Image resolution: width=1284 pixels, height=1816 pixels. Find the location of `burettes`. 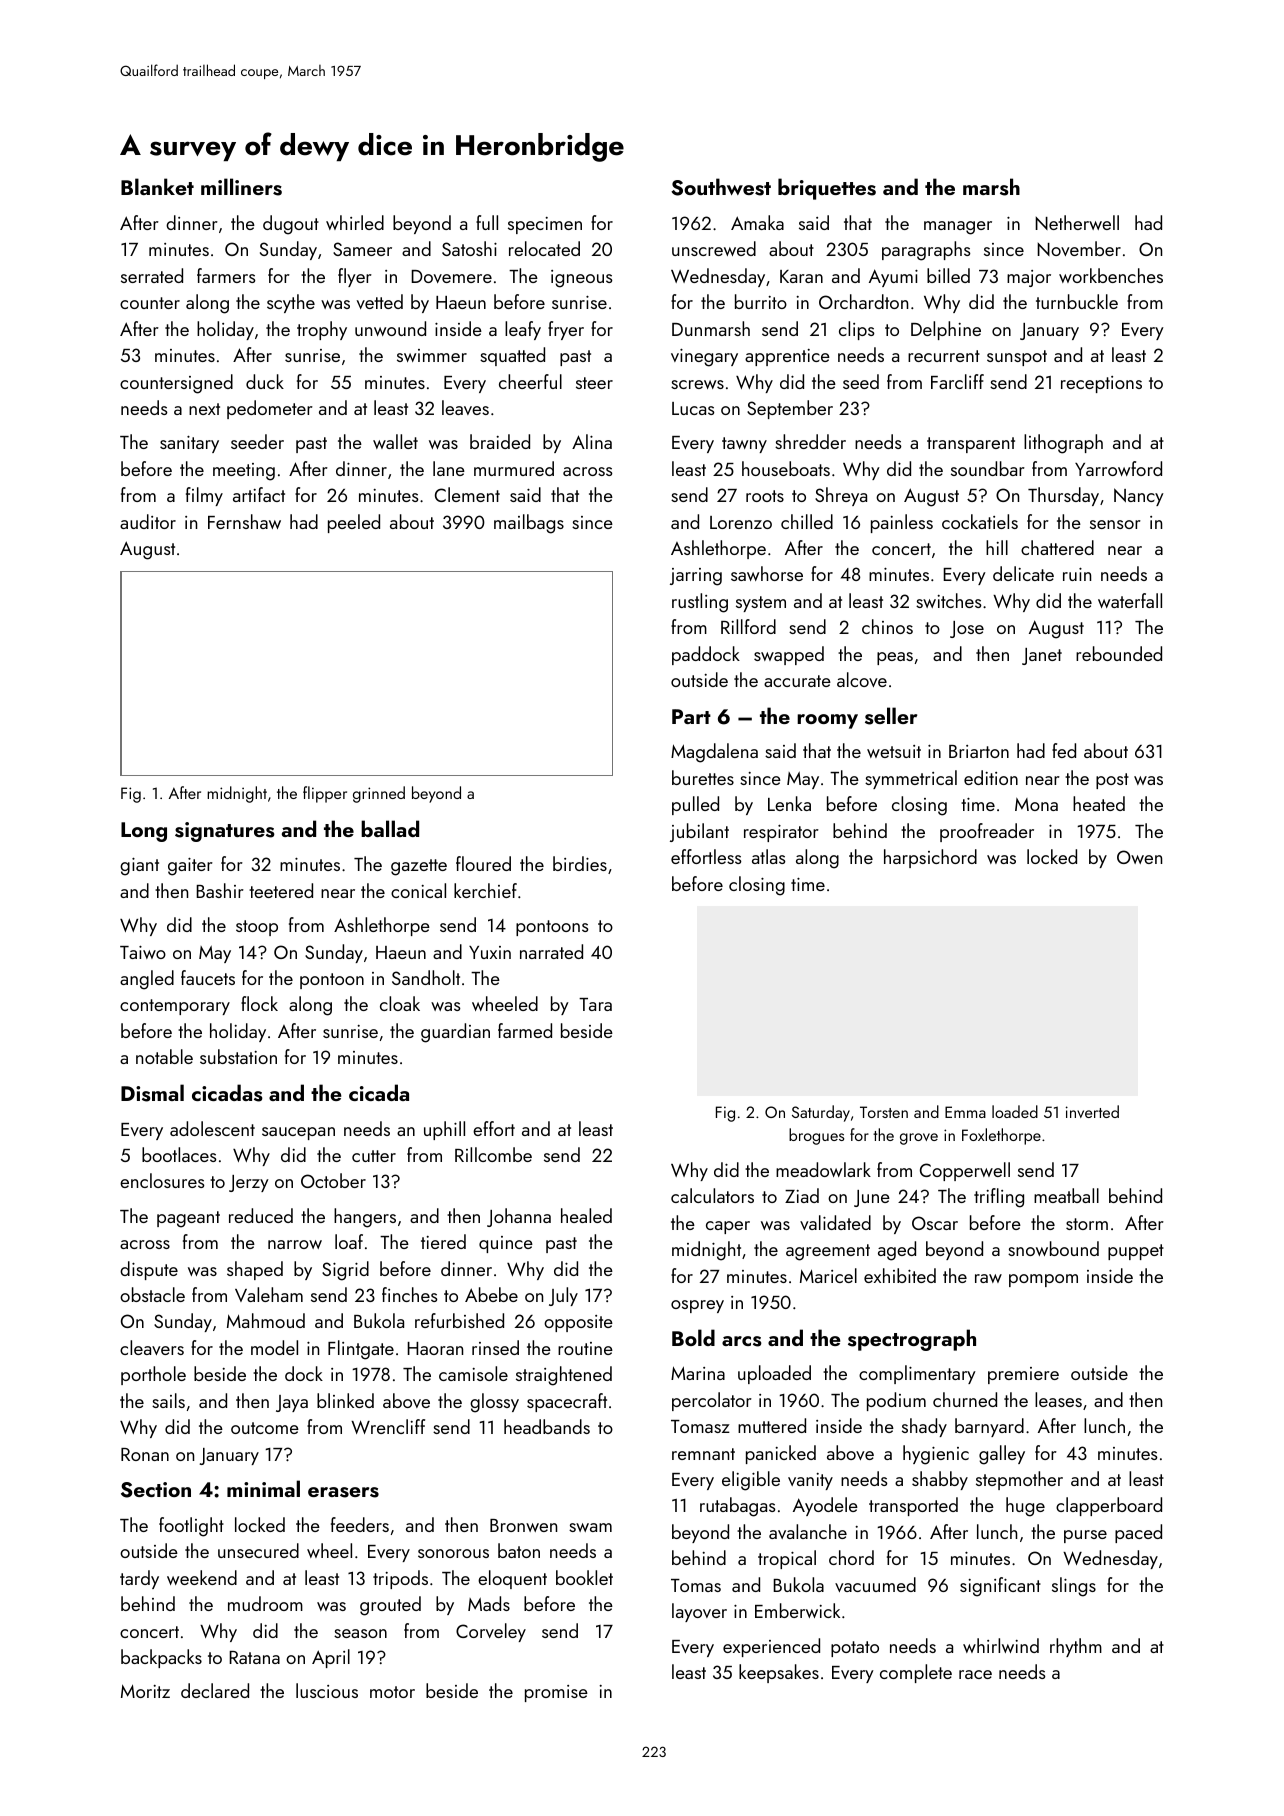

burettes is located at coordinates (703, 777).
